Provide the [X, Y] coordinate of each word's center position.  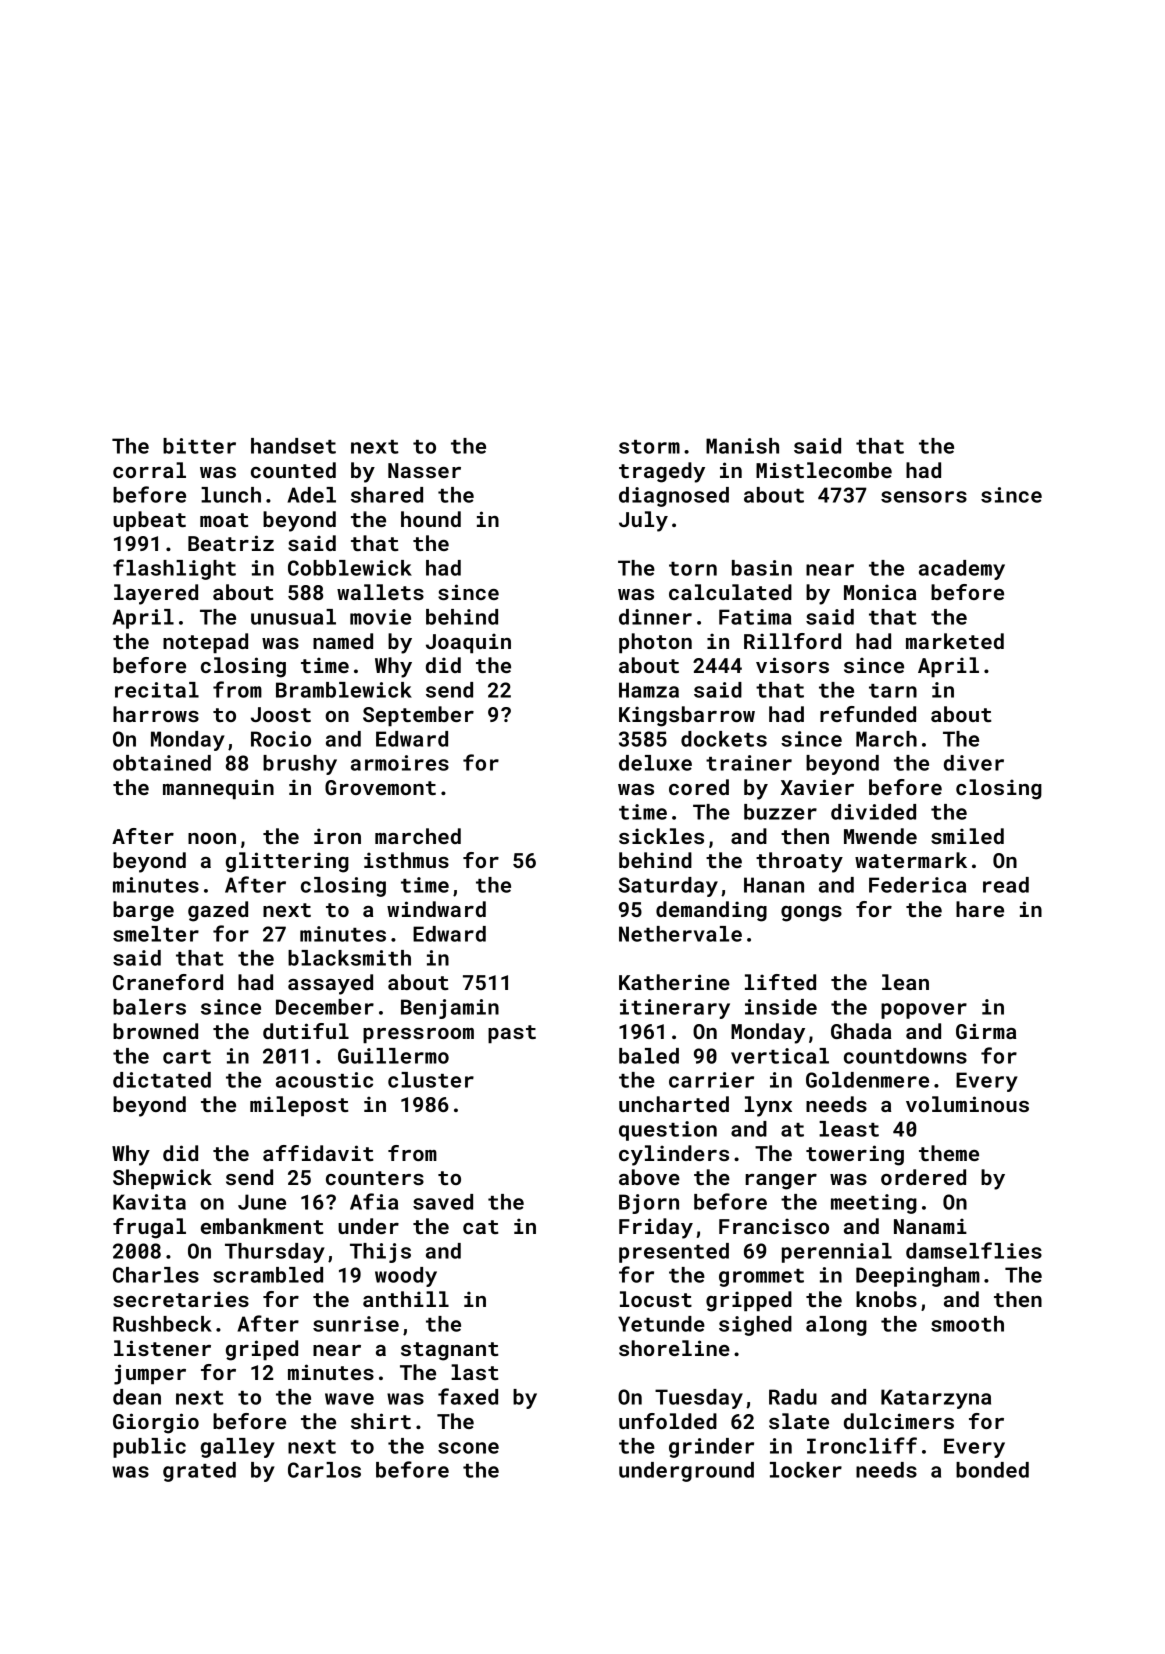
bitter [199, 446]
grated [199, 1472]
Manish [742, 446]
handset [293, 446]
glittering [287, 862]
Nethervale [680, 934]
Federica [917, 885]
